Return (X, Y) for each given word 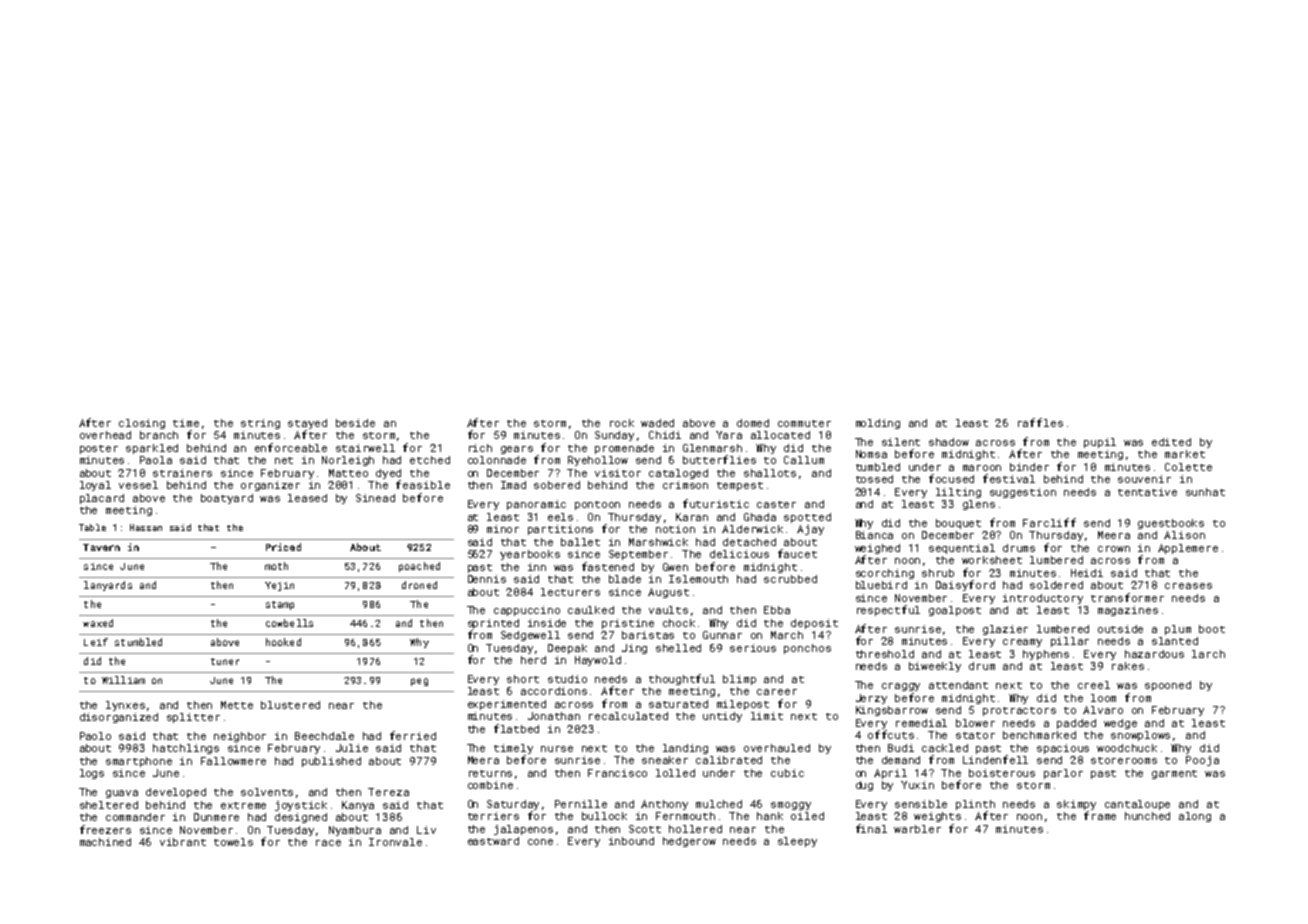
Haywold (598, 661)
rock (622, 423)
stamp (280, 605)
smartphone (139, 762)
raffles (1040, 422)
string (260, 424)
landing (685, 749)
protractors (1019, 711)
